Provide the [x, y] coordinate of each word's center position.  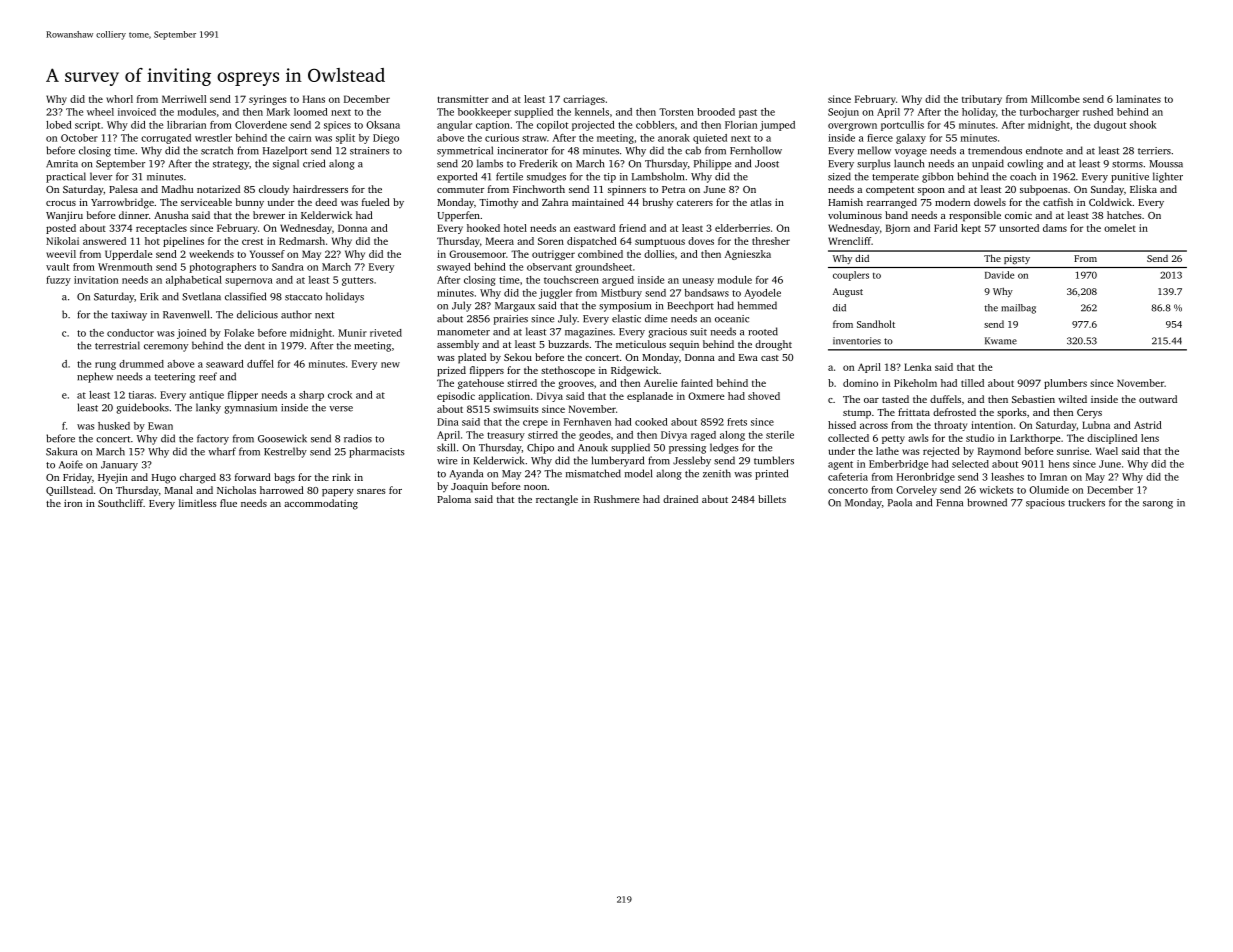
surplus [873, 164]
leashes [1007, 477]
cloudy [274, 190]
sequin [684, 346]
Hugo [164, 479]
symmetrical [465, 151]
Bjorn [898, 229]
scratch [217, 150]
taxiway [129, 316]
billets [772, 499]
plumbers [1065, 384]
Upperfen [458, 216]
